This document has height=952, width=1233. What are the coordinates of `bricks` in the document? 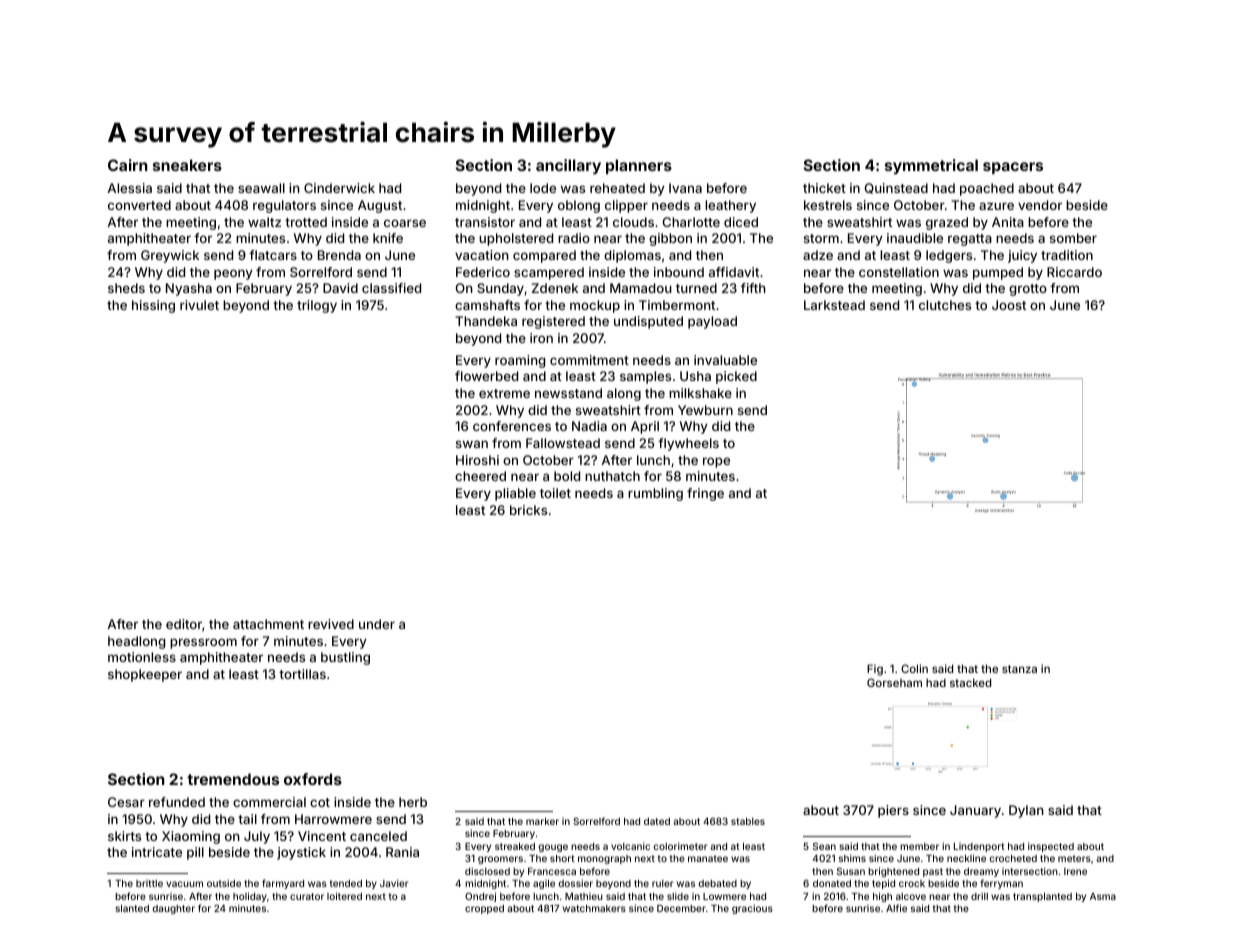 It's located at (528, 510).
